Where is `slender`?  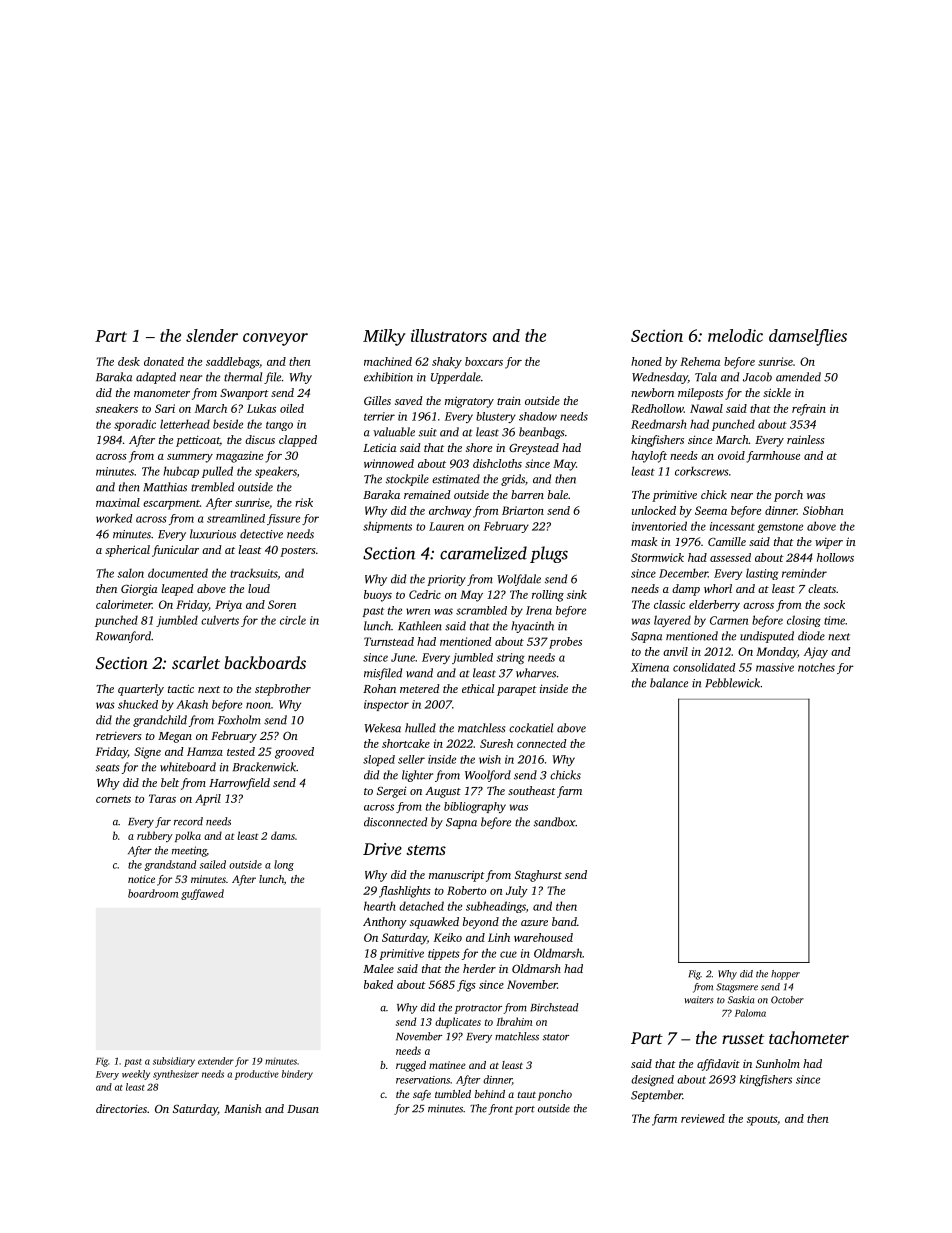 slender is located at coordinates (212, 335).
